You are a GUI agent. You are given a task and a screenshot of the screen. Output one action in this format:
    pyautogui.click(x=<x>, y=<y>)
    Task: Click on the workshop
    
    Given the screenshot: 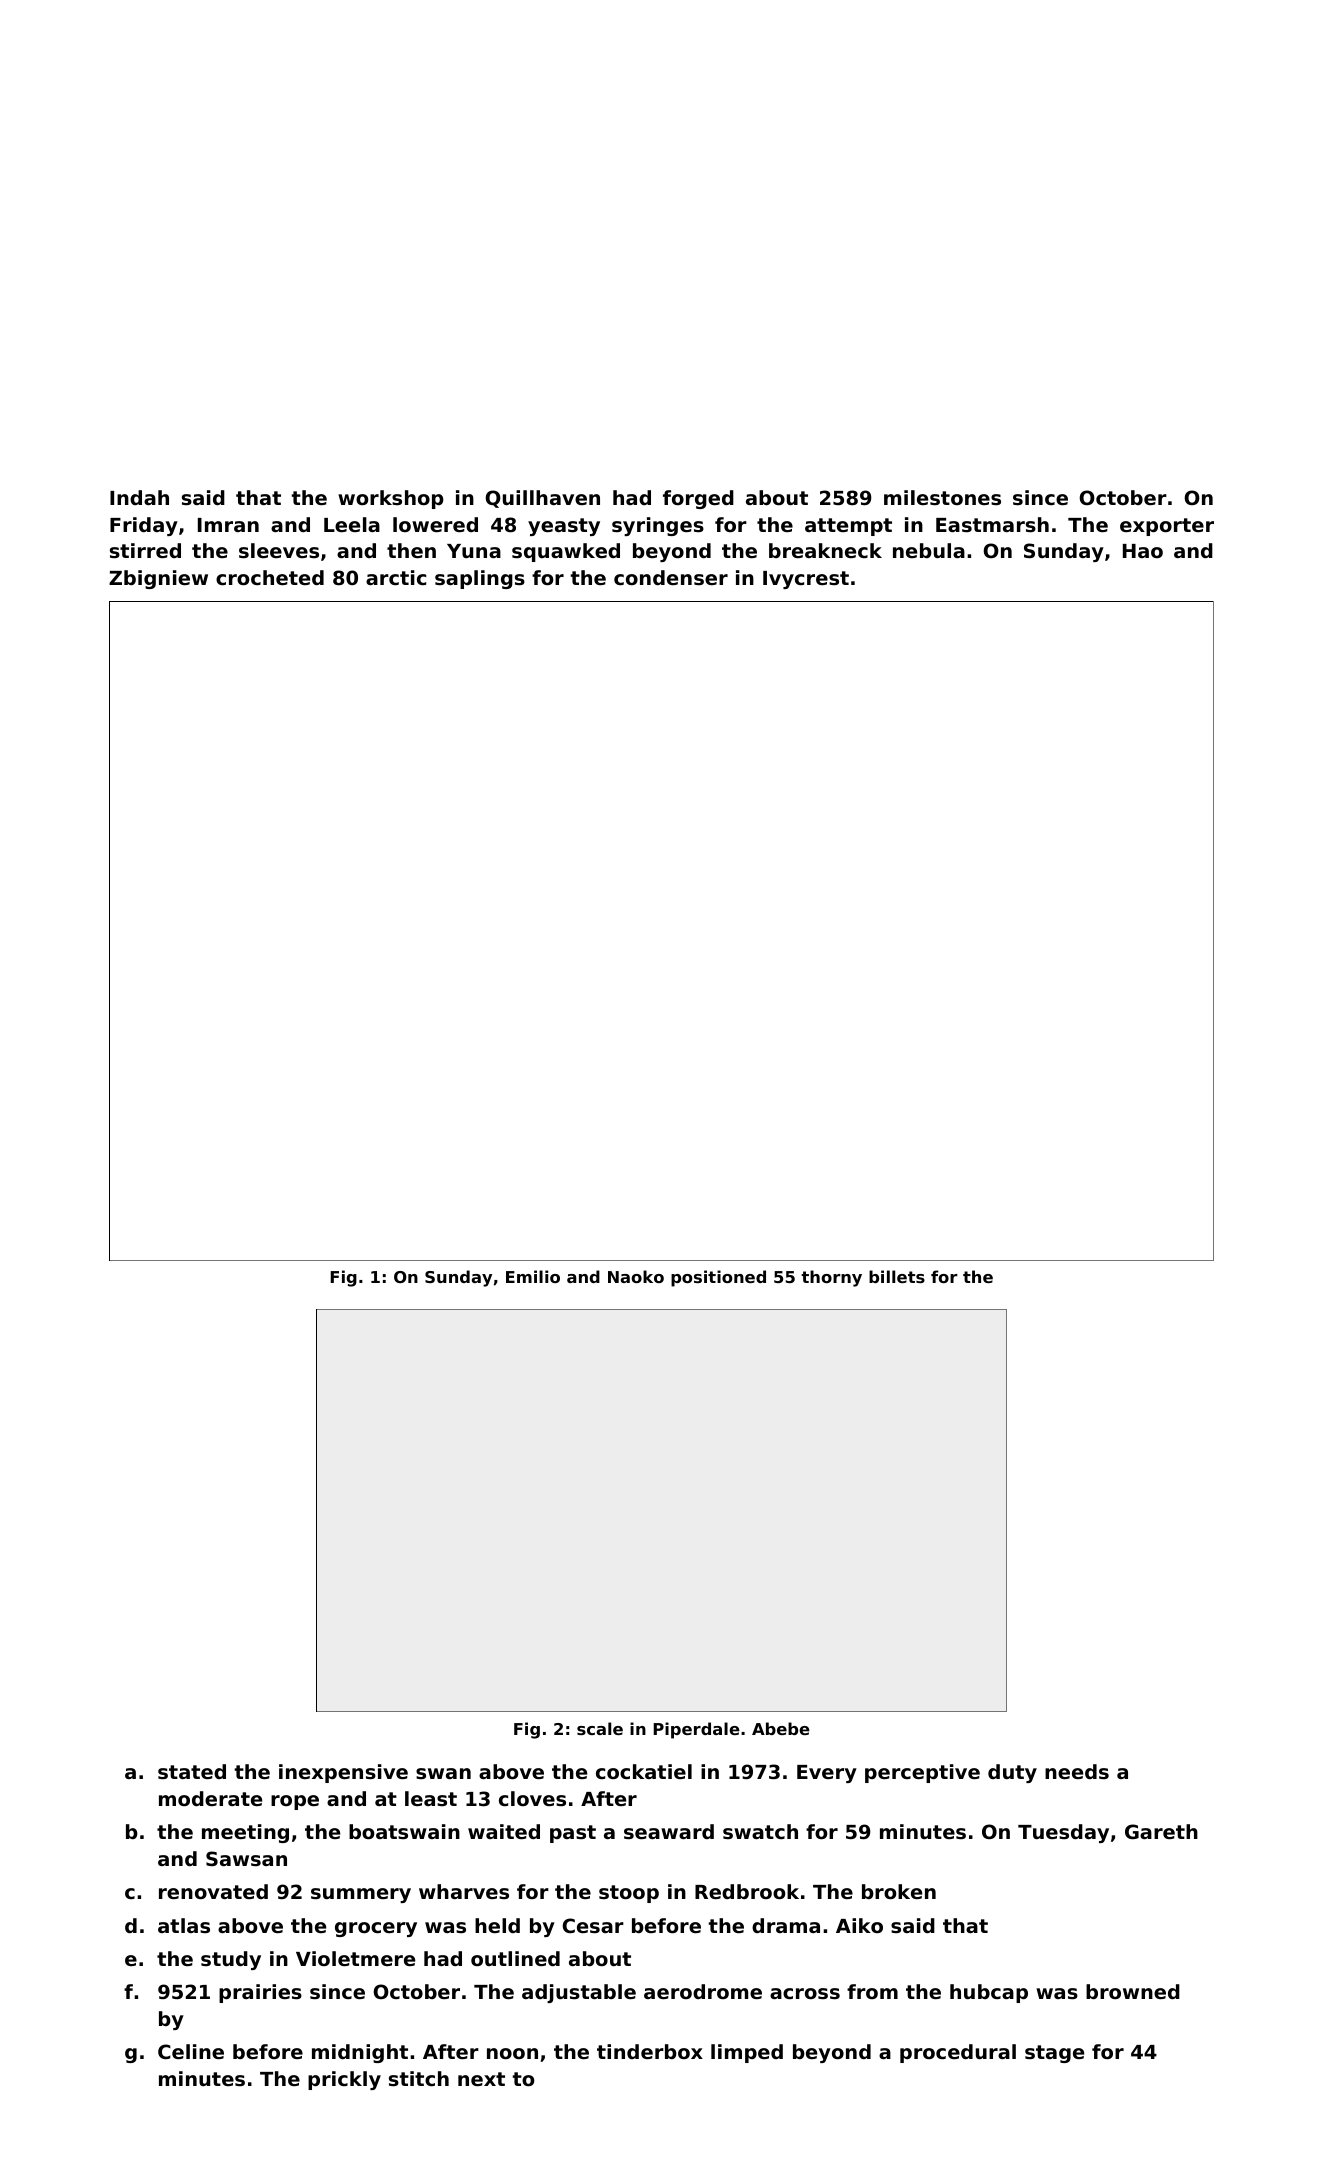 What is the action you would take?
    pyautogui.click(x=391, y=499)
